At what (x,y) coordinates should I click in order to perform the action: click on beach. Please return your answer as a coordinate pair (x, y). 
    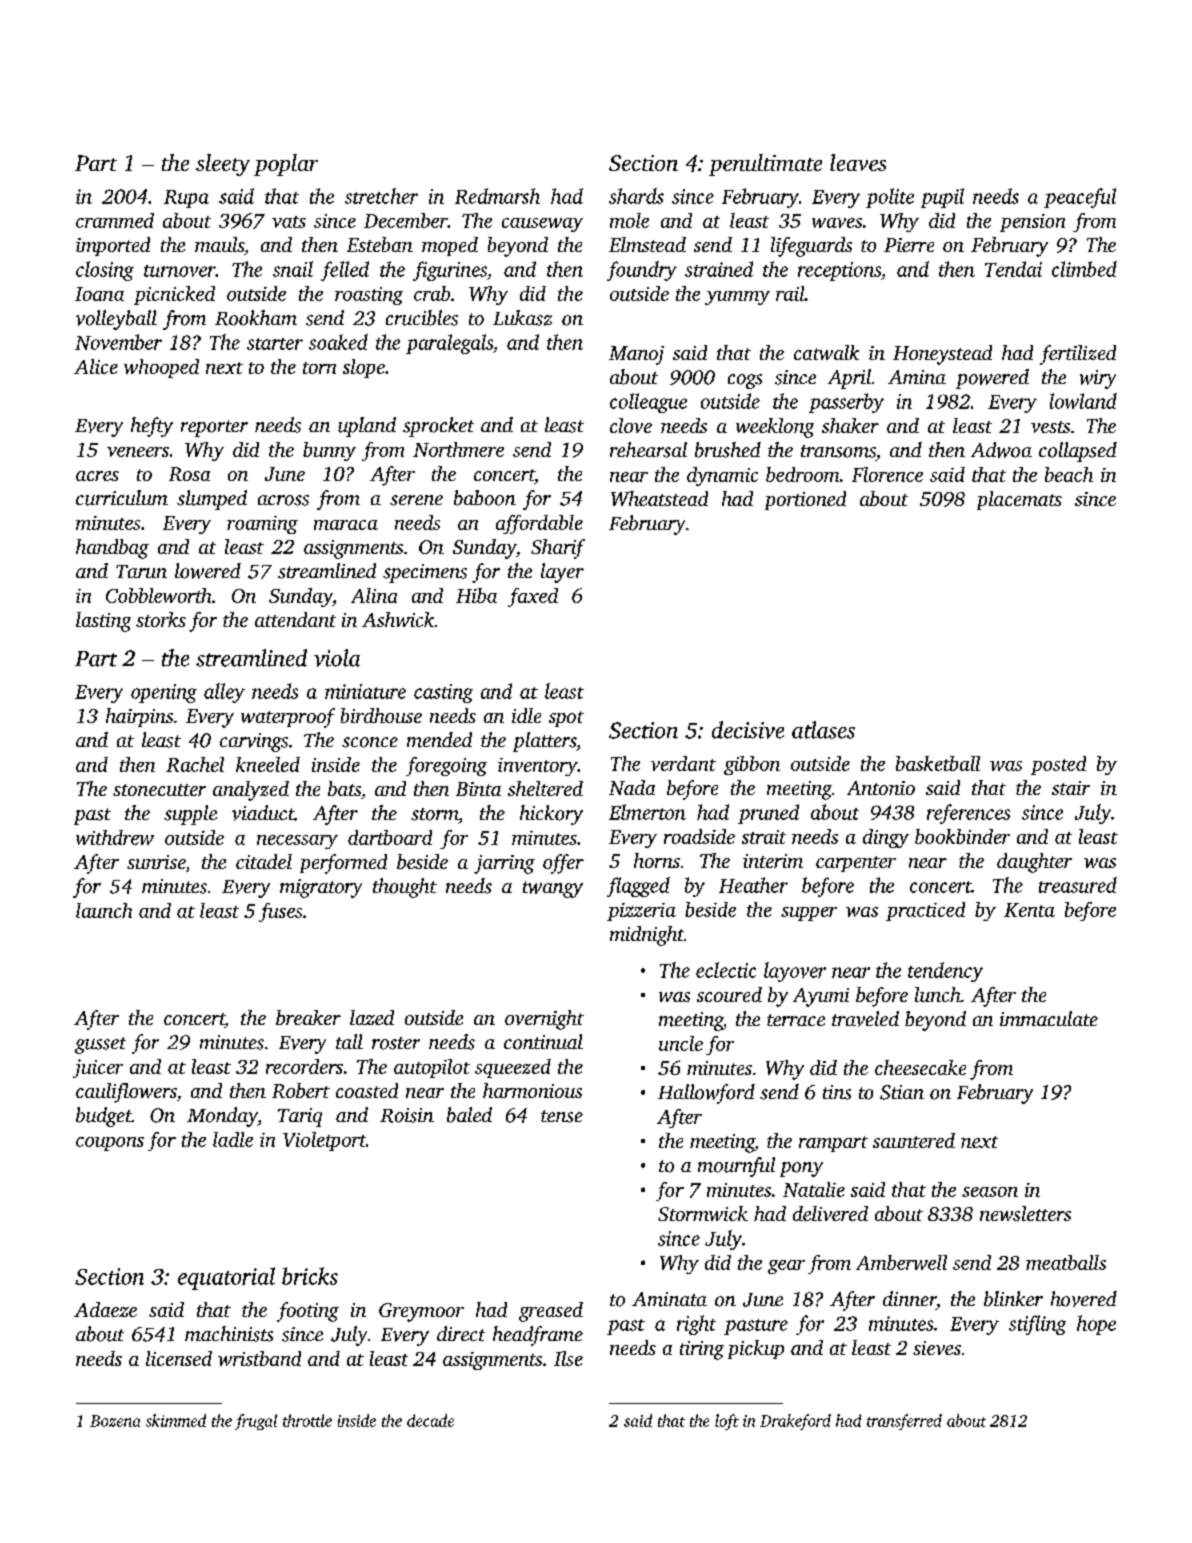
    Looking at the image, I should click on (1069, 474).
